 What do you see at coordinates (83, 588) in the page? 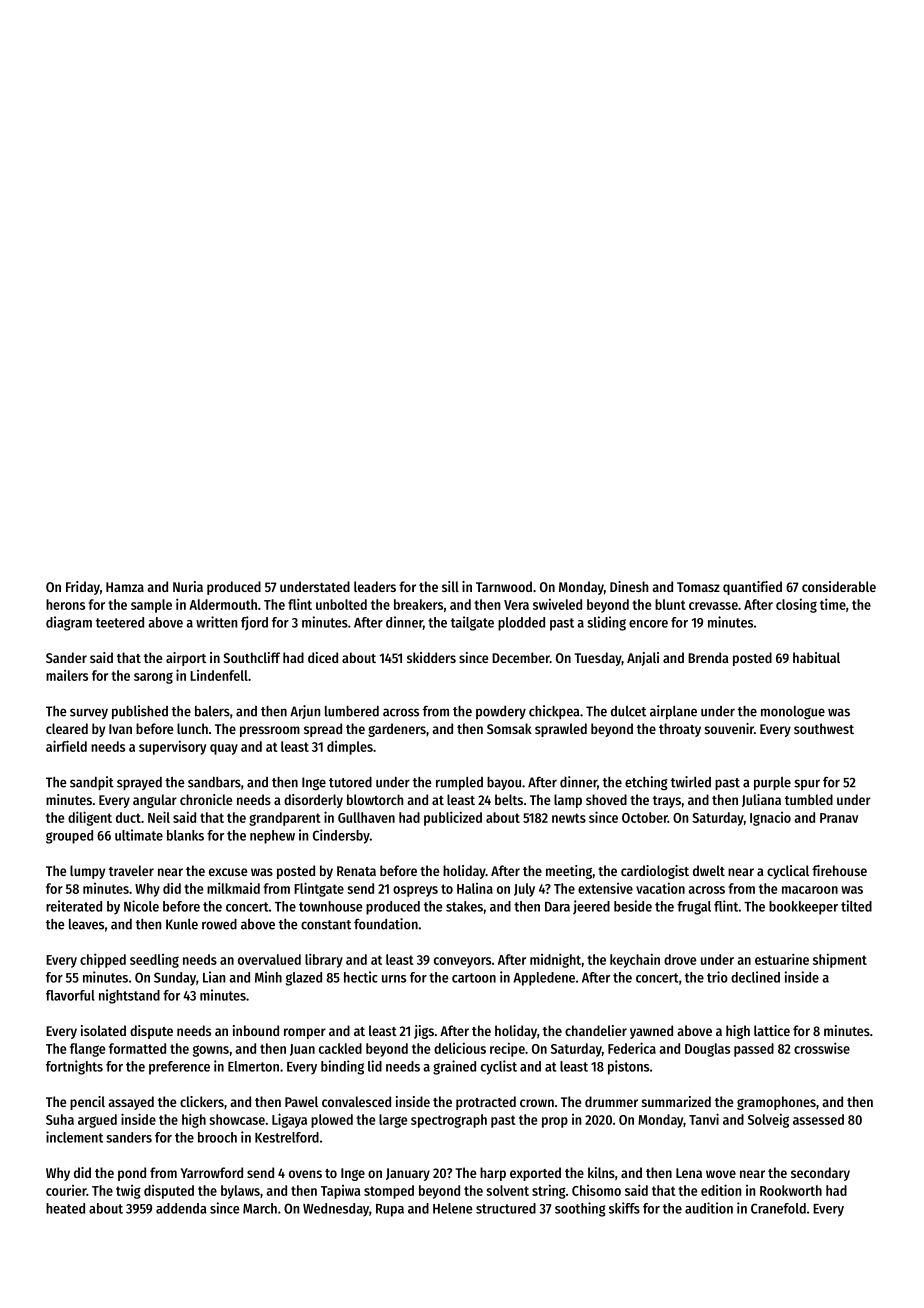
I see `Friday` at bounding box center [83, 588].
